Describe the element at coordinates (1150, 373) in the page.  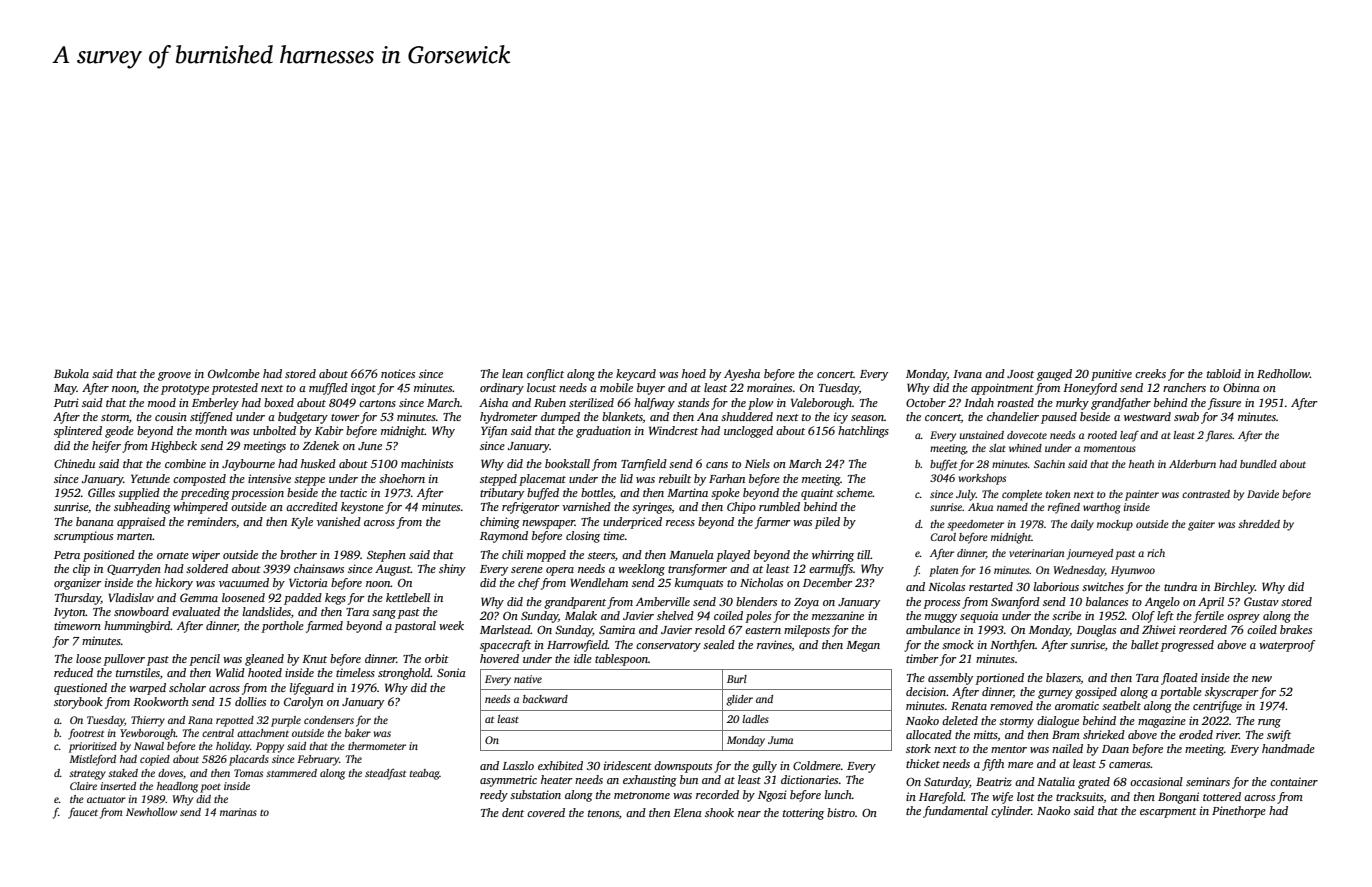
I see `creeks` at that location.
